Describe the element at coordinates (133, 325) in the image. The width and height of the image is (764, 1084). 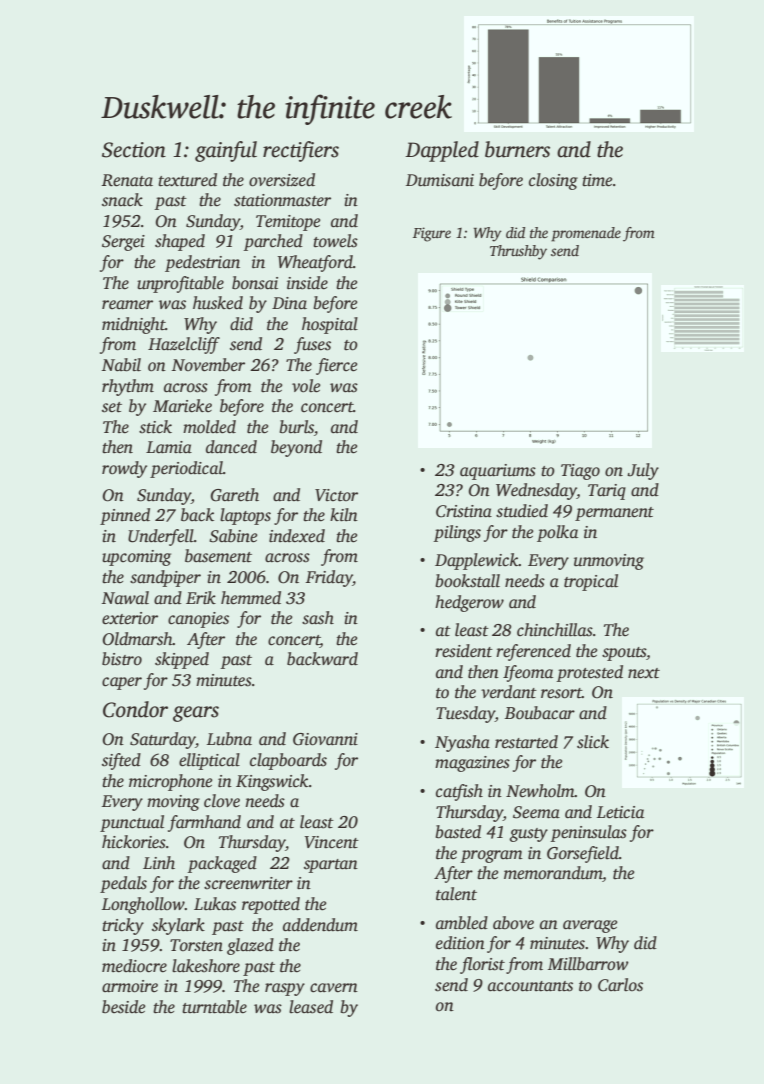
I see `midnight` at that location.
